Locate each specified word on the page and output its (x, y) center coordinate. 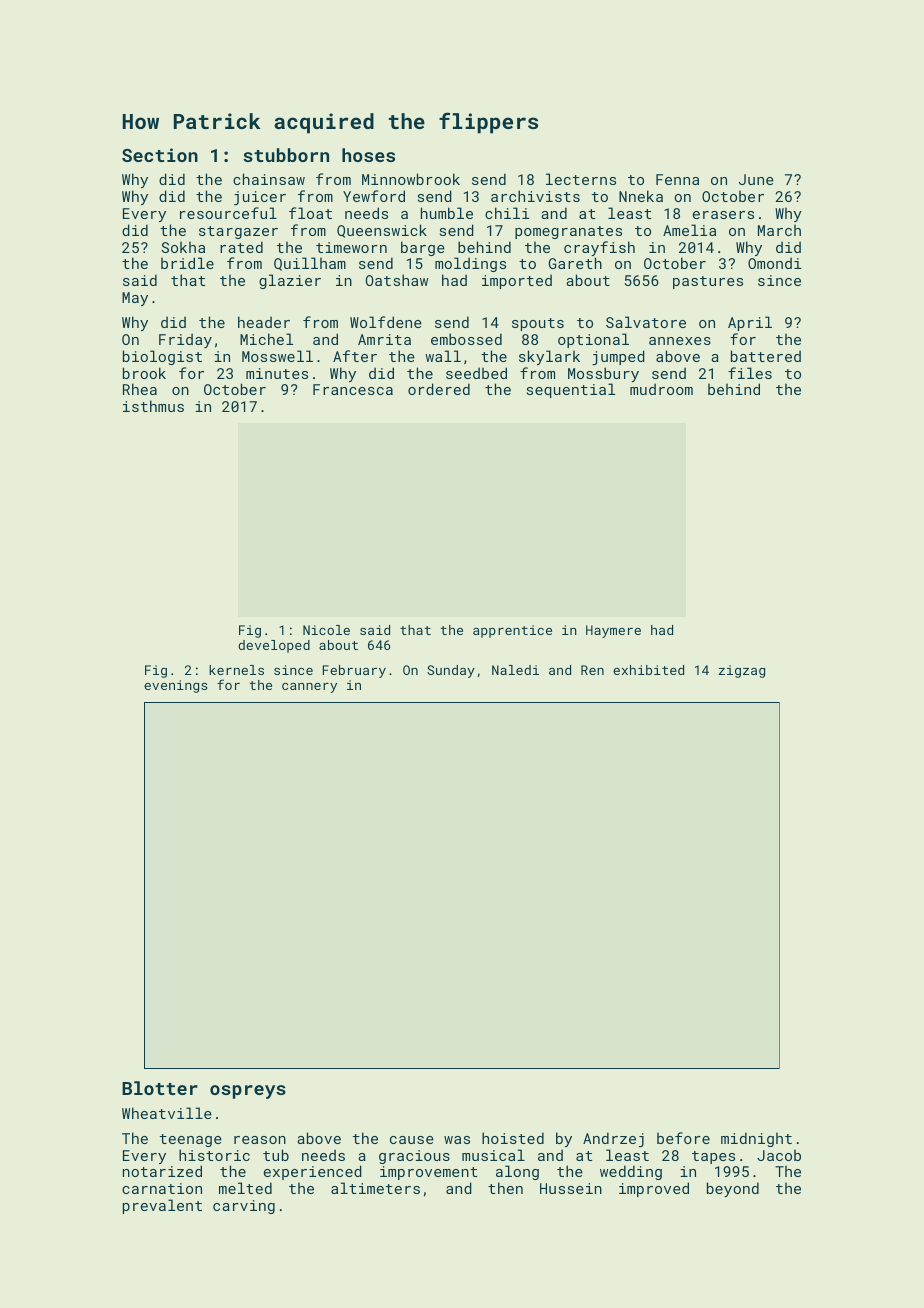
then (505, 1188)
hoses (368, 155)
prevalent (162, 1206)
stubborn (286, 155)
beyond (733, 1189)
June (756, 179)
